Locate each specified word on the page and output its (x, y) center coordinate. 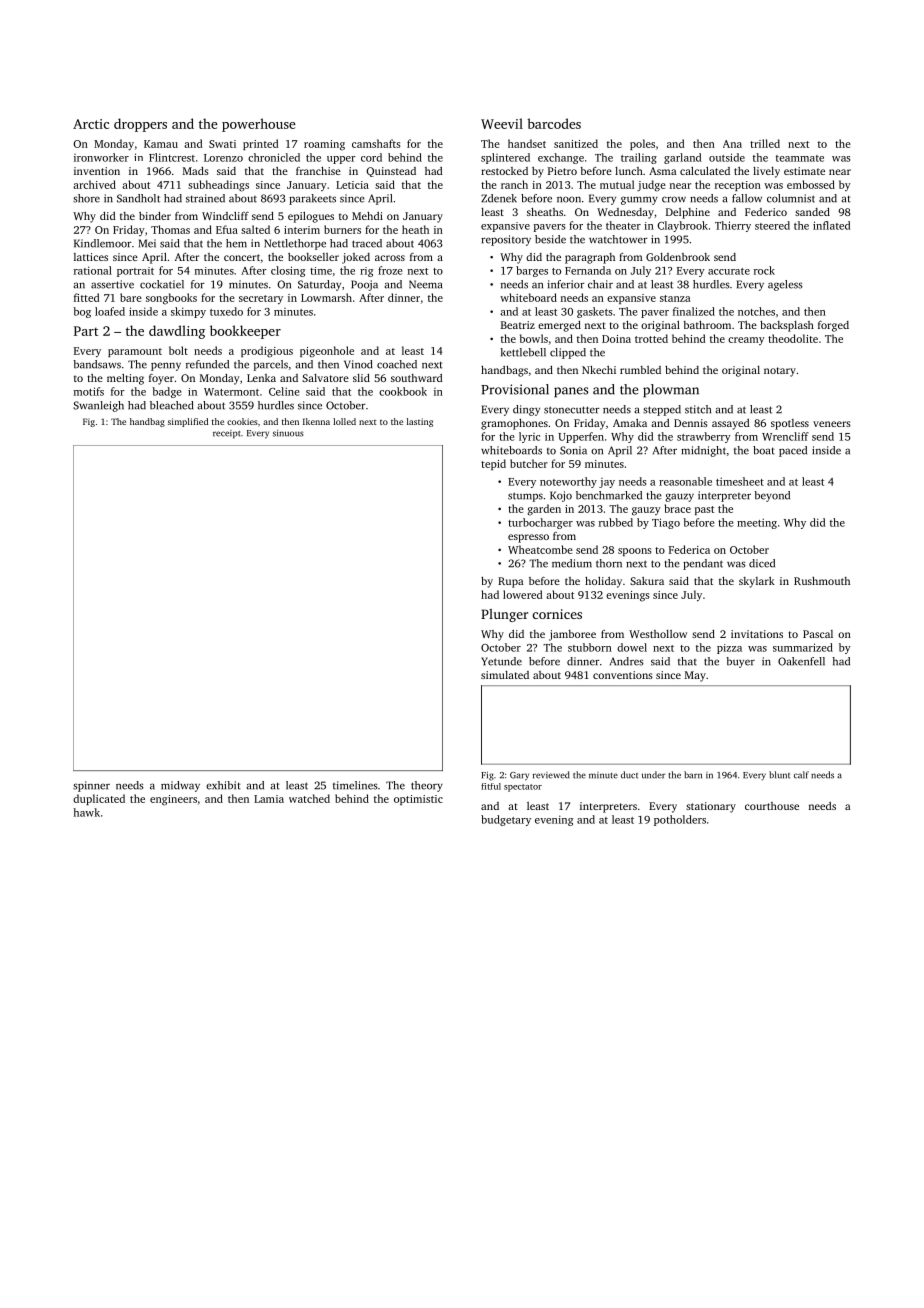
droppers (140, 125)
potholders (680, 820)
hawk (86, 812)
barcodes (554, 123)
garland (683, 158)
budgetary (506, 820)
